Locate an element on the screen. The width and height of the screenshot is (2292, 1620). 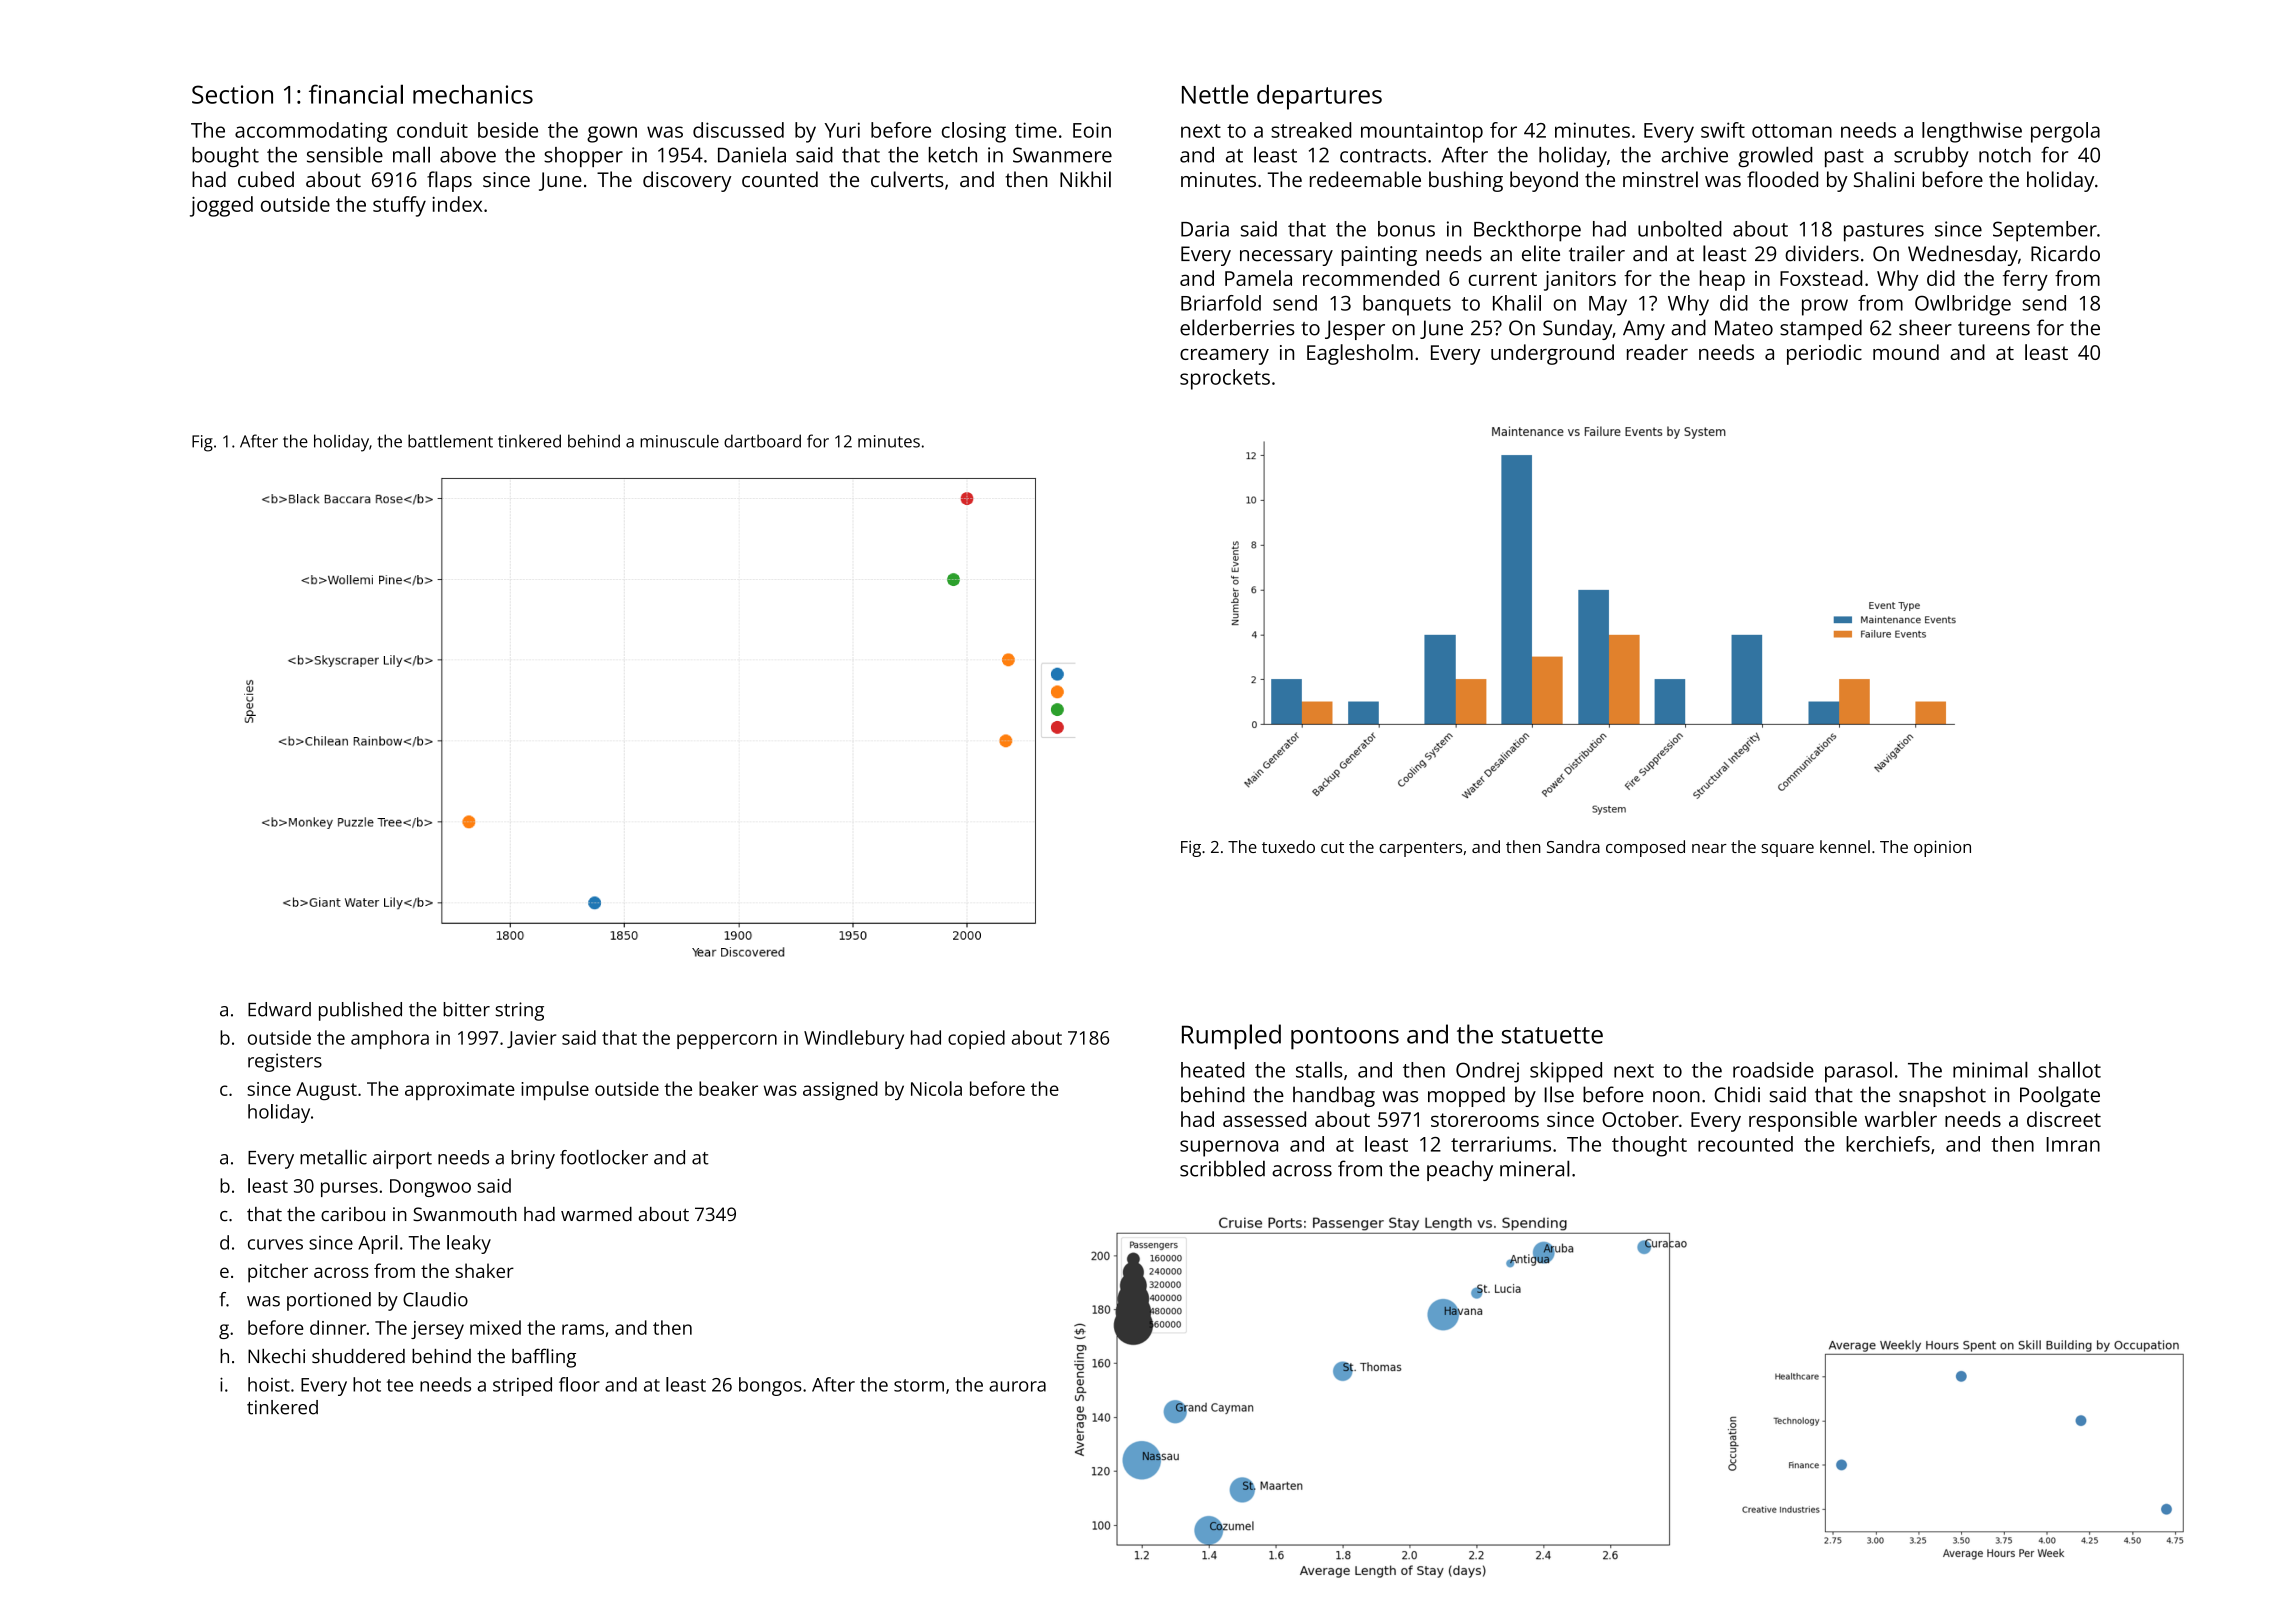
opinion is located at coordinates (1942, 848).
